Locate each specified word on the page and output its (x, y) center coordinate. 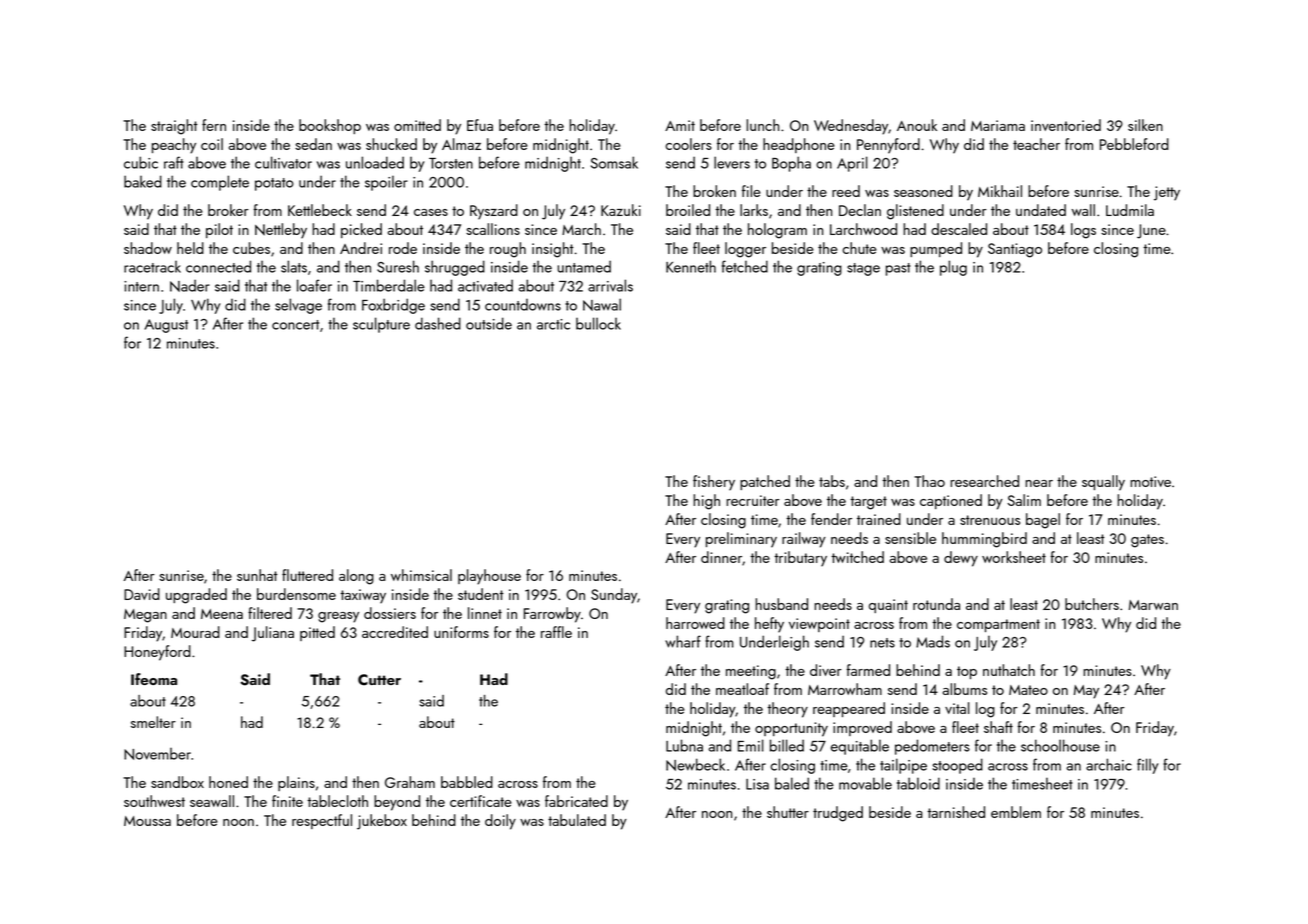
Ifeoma (154, 679)
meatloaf (742, 689)
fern (214, 125)
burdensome (296, 594)
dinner (721, 557)
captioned (951, 501)
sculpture (381, 325)
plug (953, 268)
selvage (298, 306)
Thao (929, 481)
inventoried (1066, 125)
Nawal (602, 304)
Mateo (1028, 690)
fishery (714, 483)
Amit (680, 125)
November (157, 754)
